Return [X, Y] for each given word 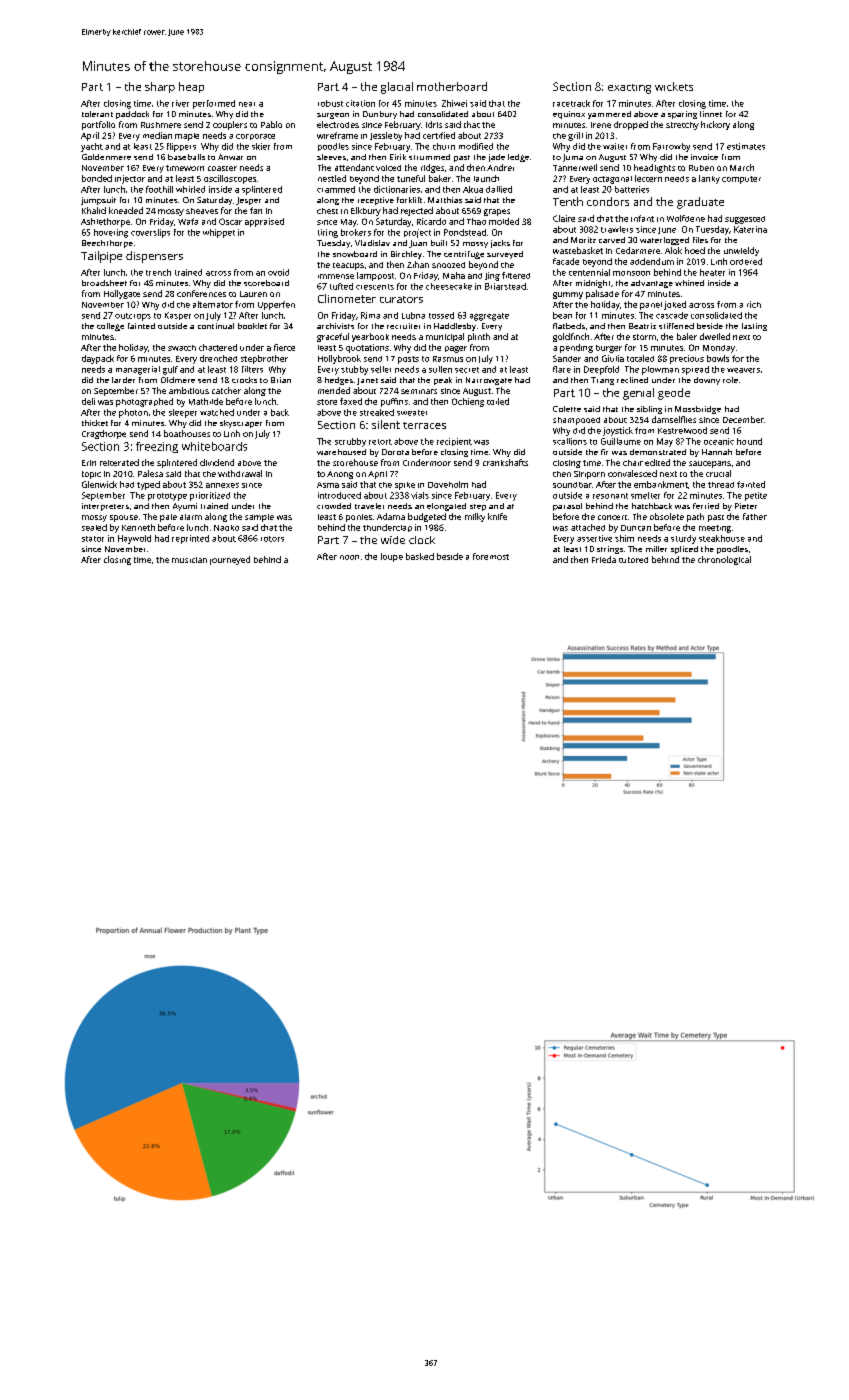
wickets [674, 86]
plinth [479, 337]
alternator [213, 304]
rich [754, 304]
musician [189, 560]
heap [191, 87]
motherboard [452, 86]
